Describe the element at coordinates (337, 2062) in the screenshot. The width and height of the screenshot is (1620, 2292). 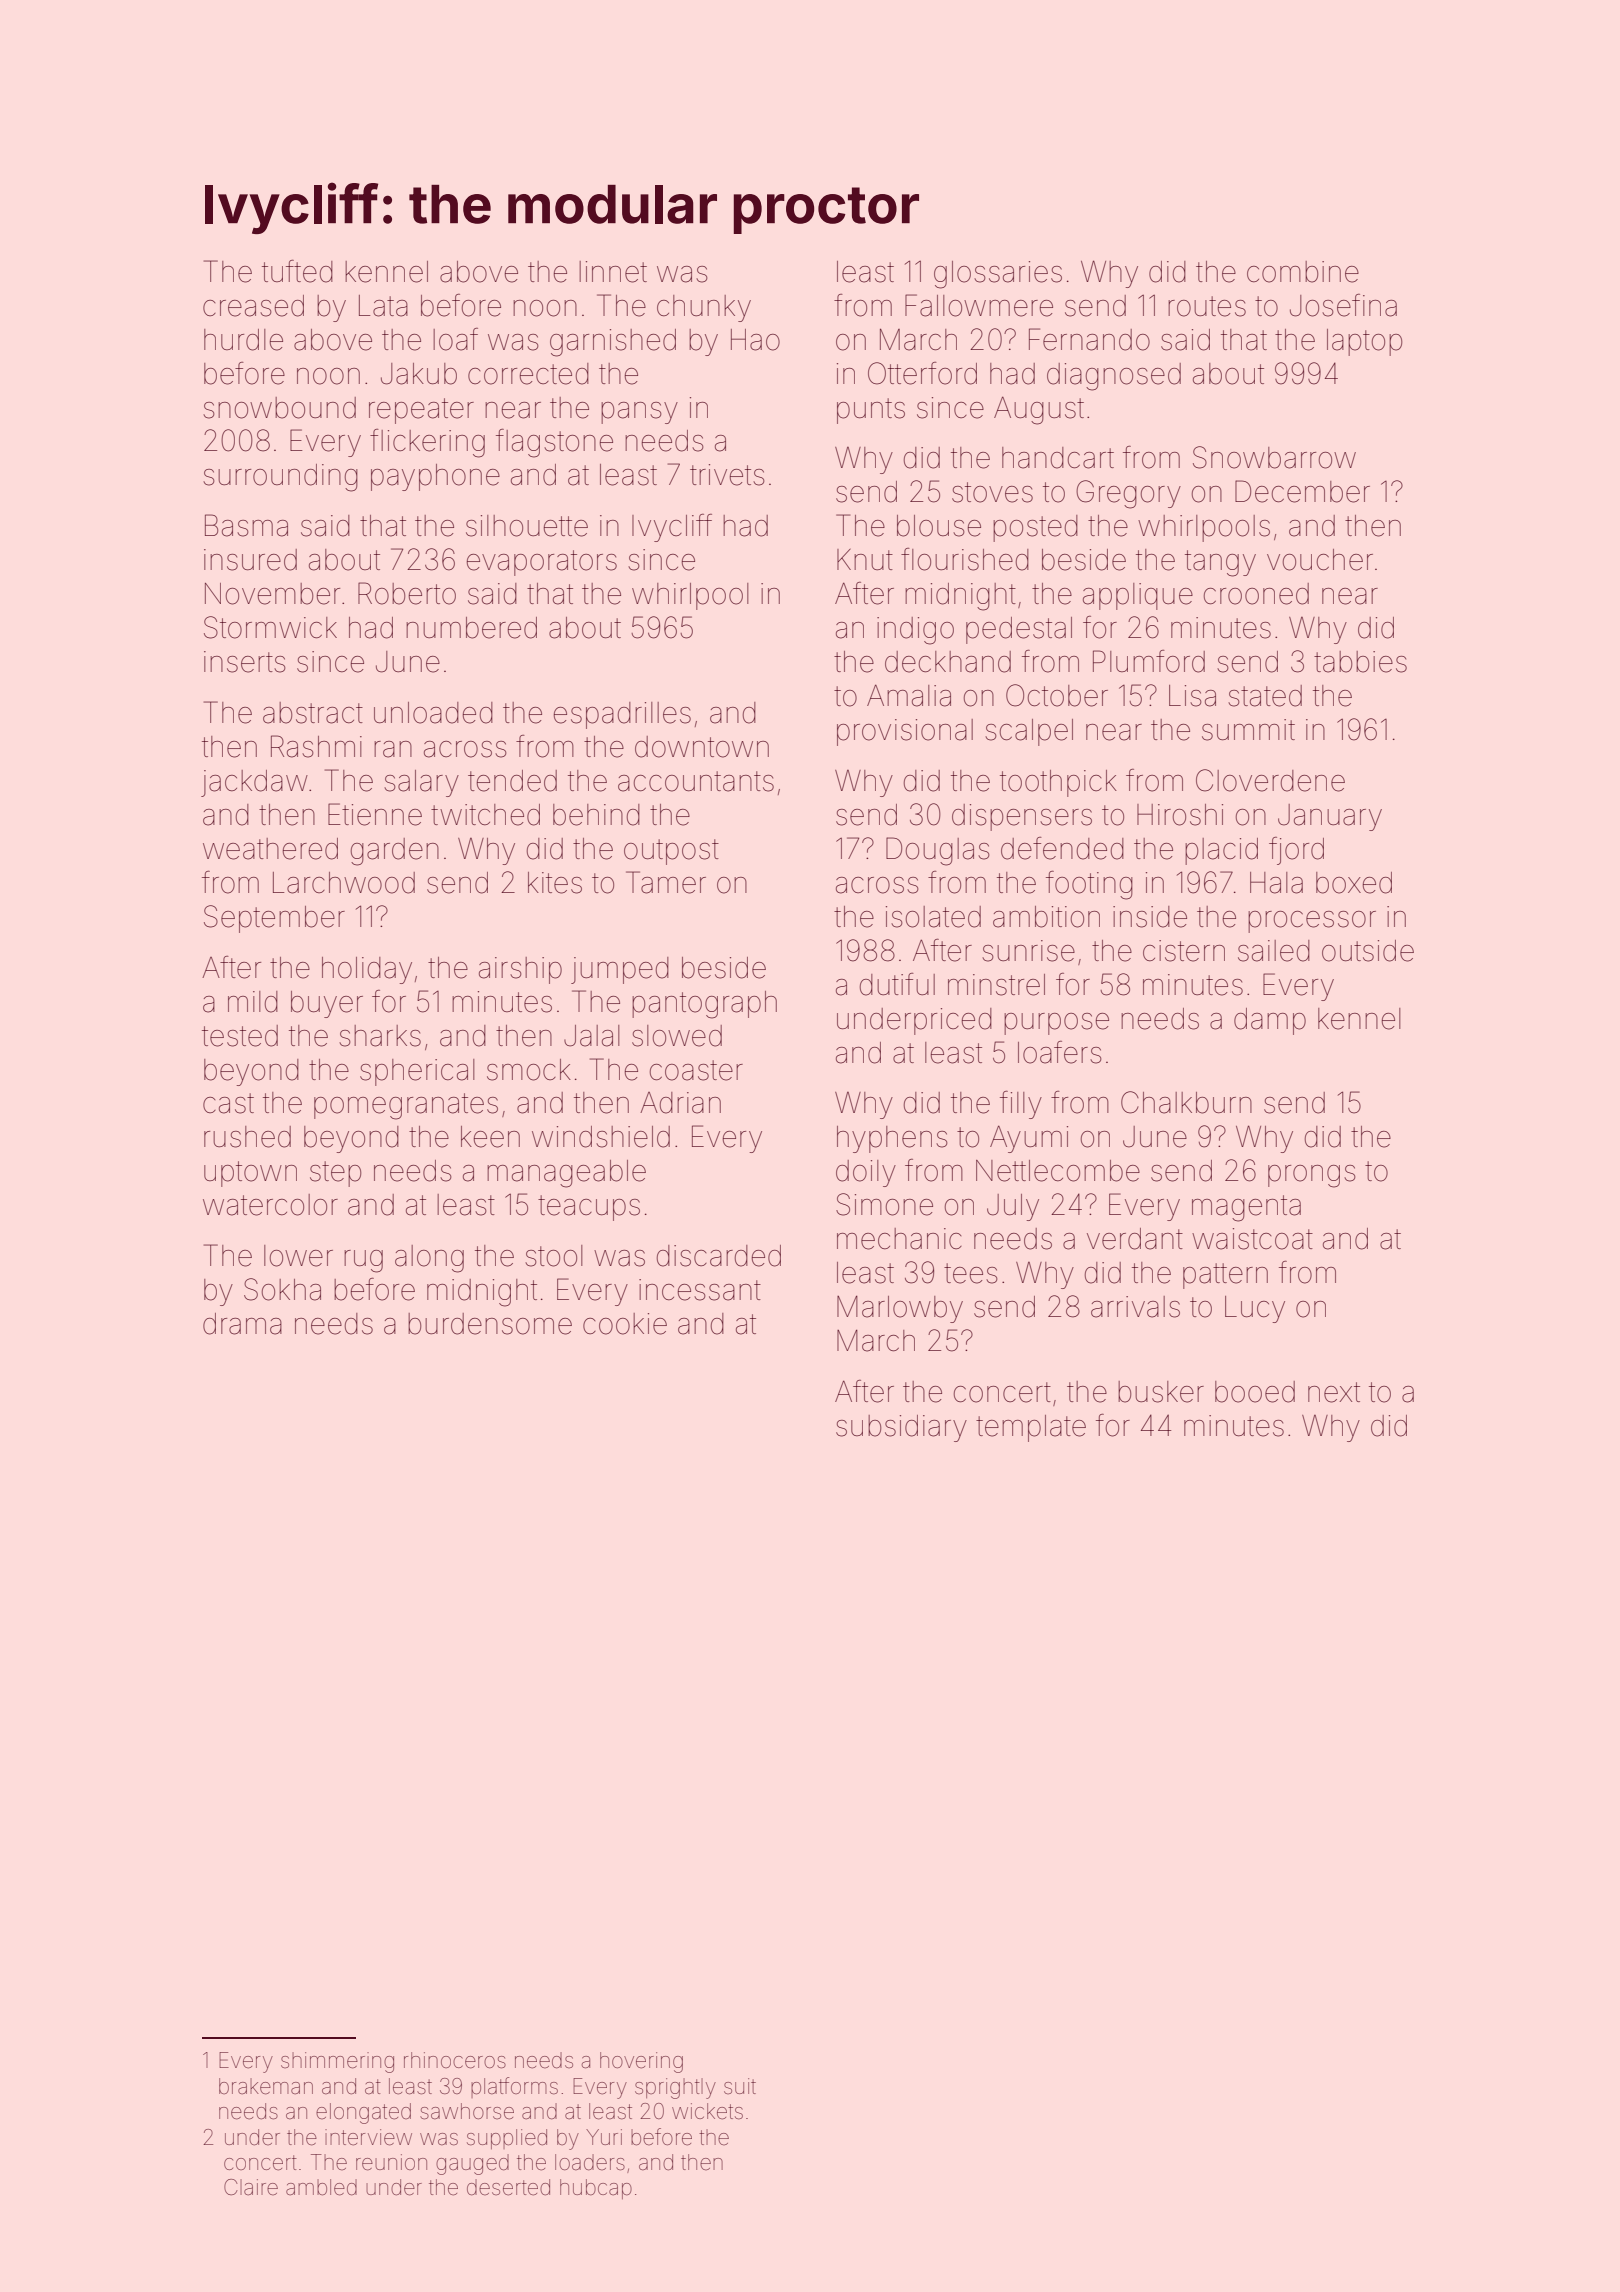
I see `shimmering` at that location.
